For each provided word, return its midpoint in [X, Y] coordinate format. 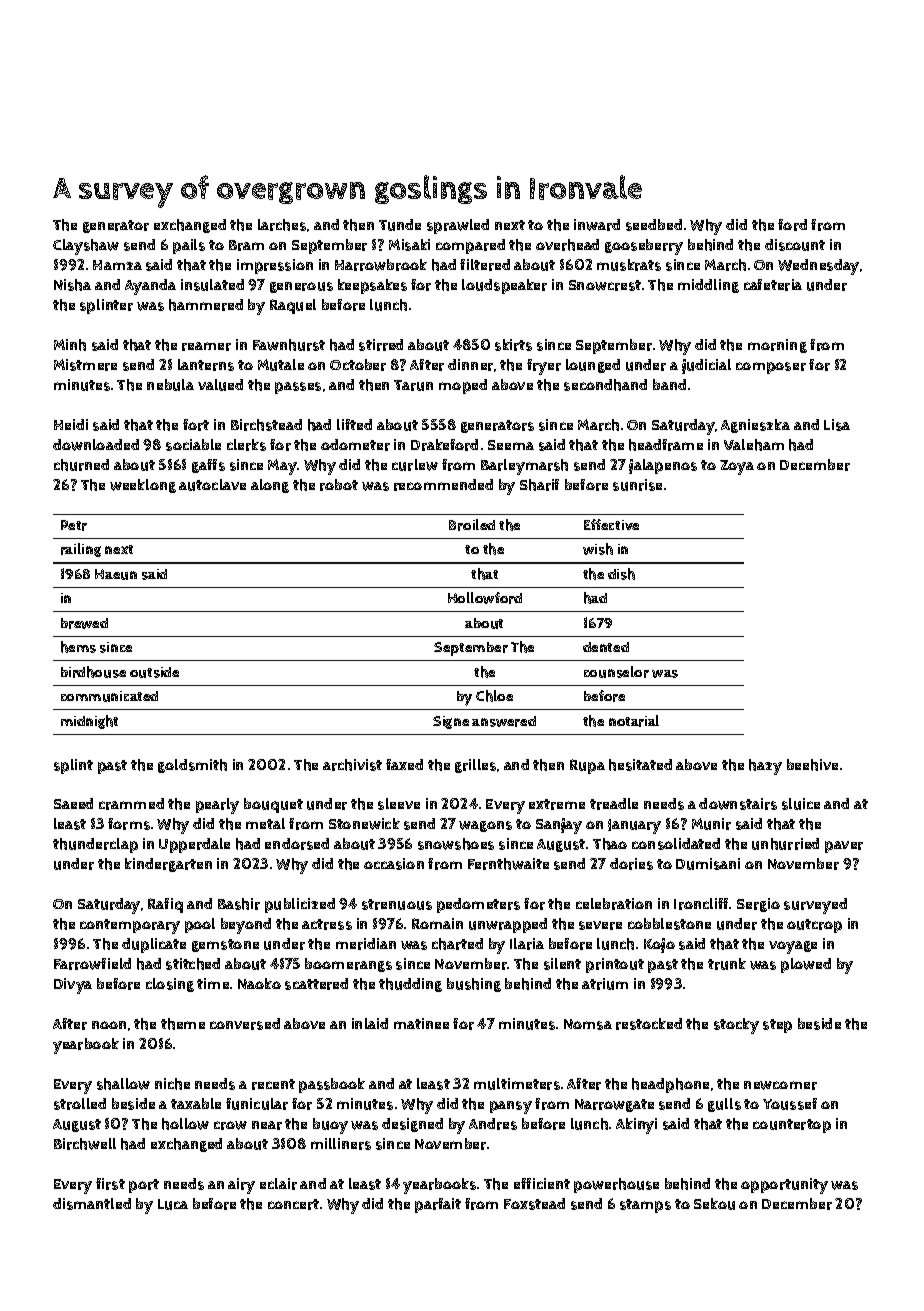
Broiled [472, 525]
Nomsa [588, 1024]
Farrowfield [92, 964]
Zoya [737, 467]
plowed [806, 965]
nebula [170, 385]
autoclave [212, 485]
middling [708, 286]
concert [293, 1204]
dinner [470, 365]
